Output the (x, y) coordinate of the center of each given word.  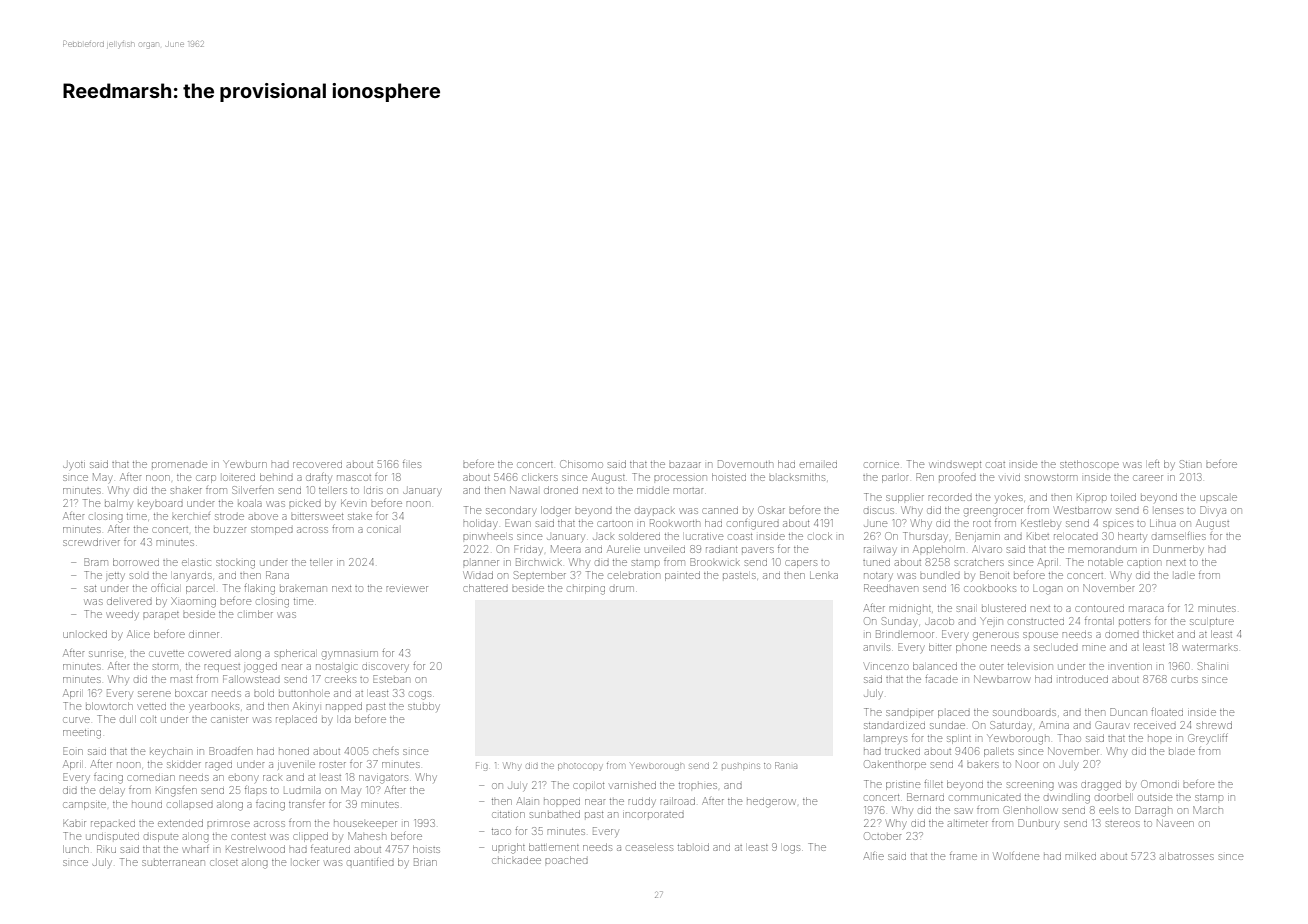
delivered (129, 601)
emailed (818, 465)
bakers (983, 765)
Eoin (73, 751)
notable (1105, 563)
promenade (179, 465)
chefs (386, 752)
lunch (76, 849)
